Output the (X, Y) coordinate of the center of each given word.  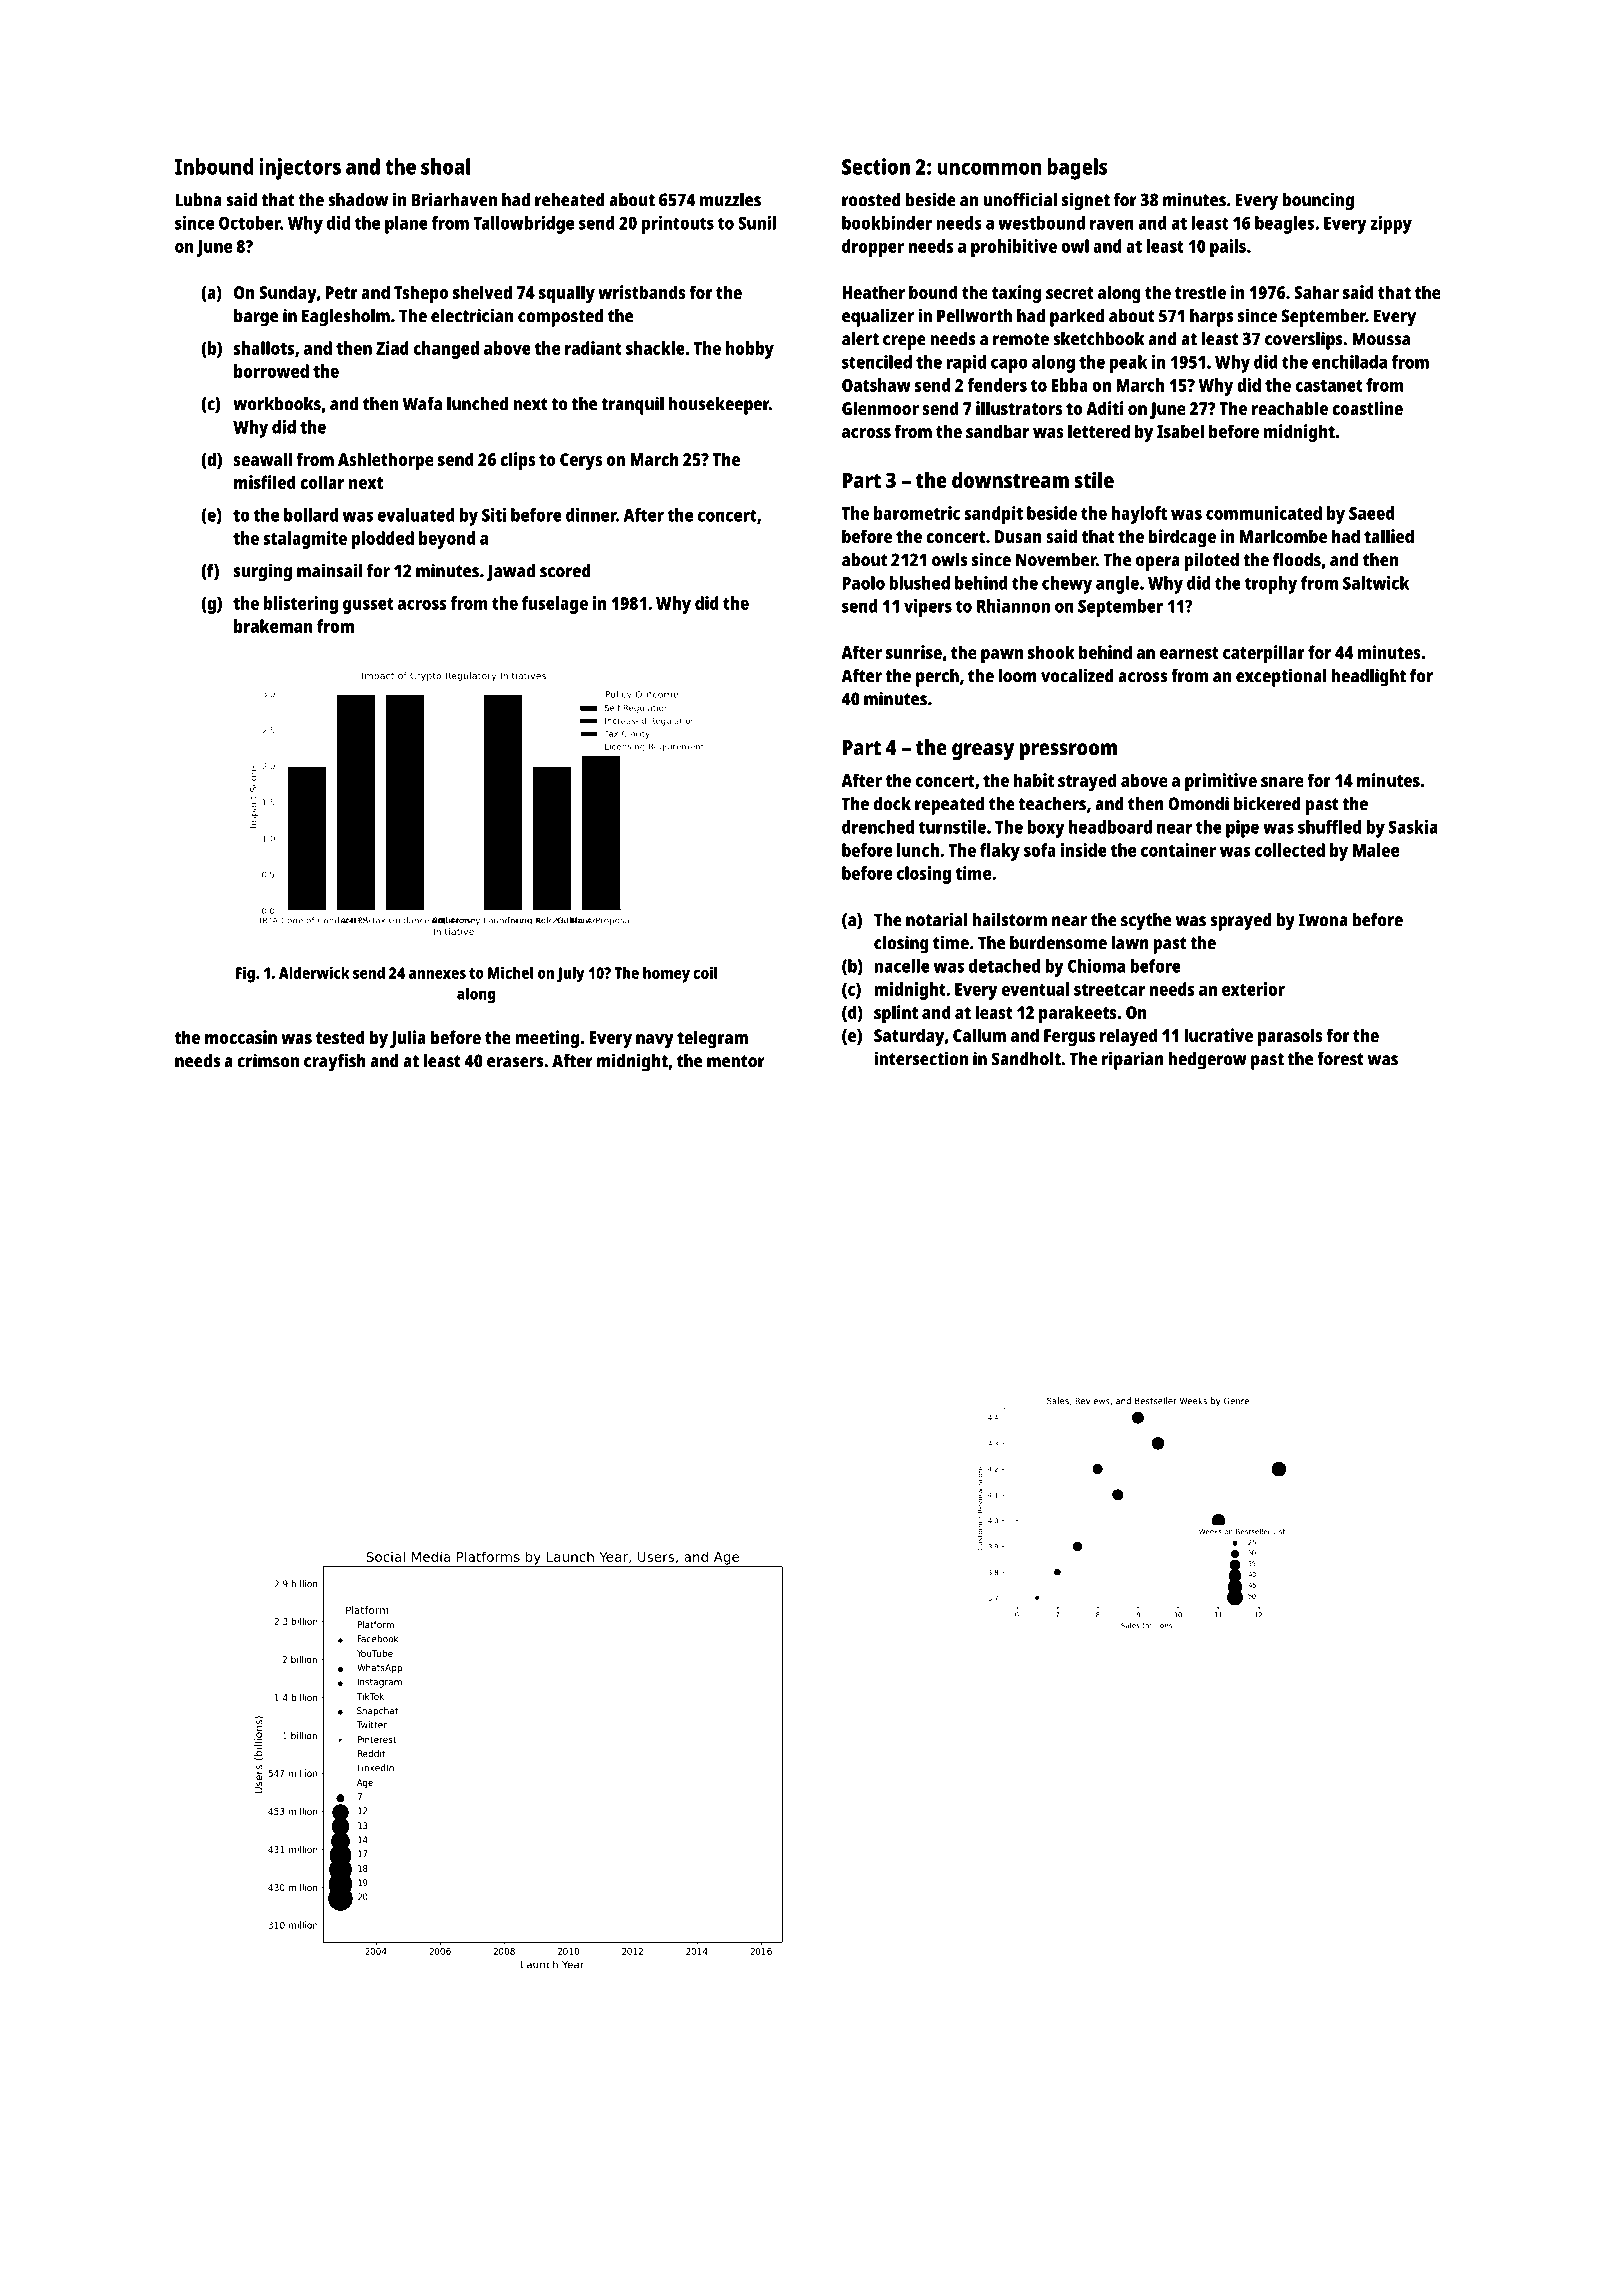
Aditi (1105, 408)
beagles (1284, 225)
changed (446, 350)
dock (892, 804)
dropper (873, 248)
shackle (655, 348)
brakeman (273, 626)
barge (256, 318)
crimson (268, 1060)
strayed (1087, 782)
